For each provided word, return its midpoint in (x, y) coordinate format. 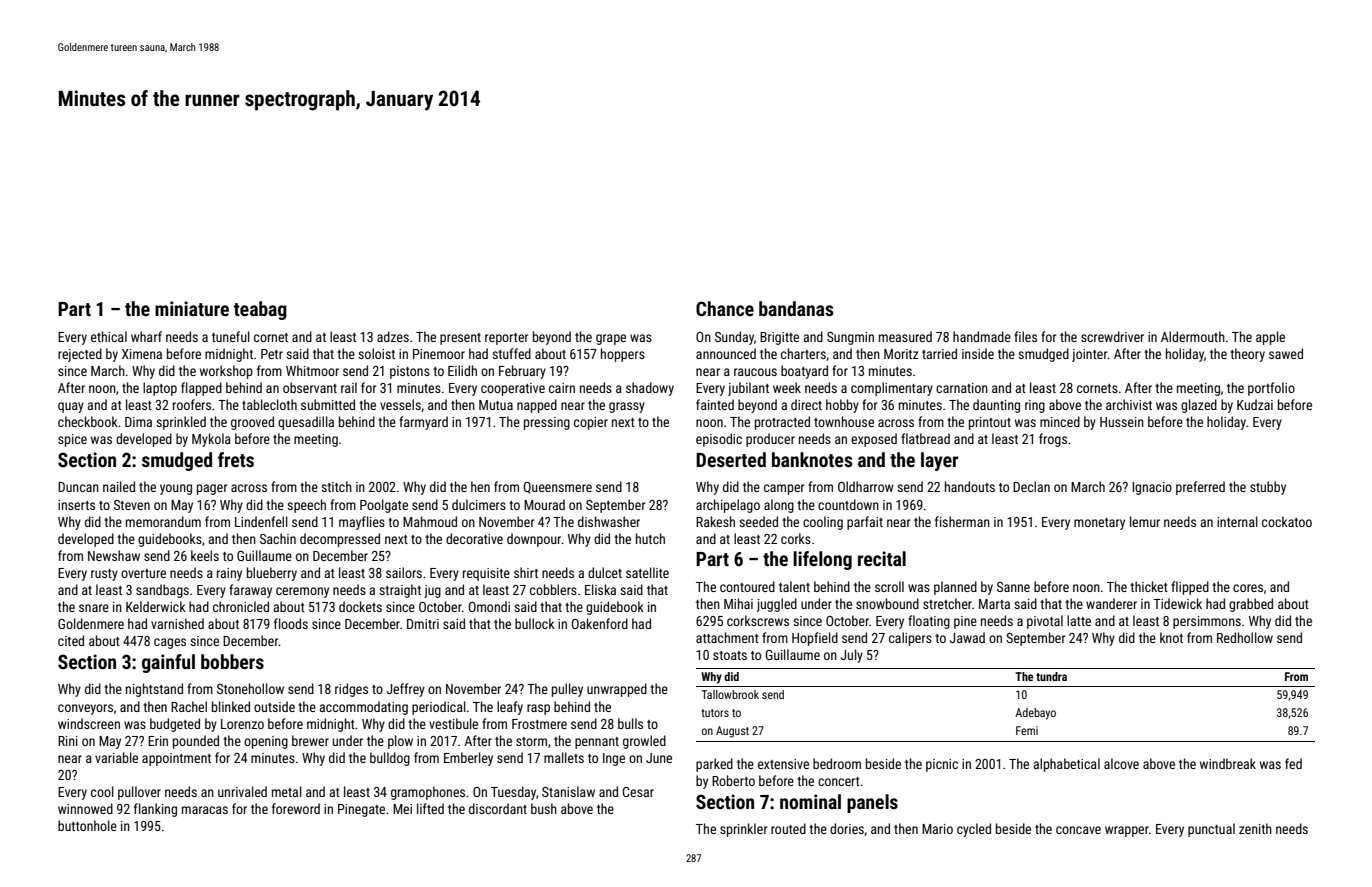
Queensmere (557, 488)
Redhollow (1245, 637)
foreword (296, 808)
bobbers (232, 661)
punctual (1211, 830)
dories (847, 828)
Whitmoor (312, 370)
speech (306, 506)
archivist (1129, 404)
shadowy (650, 389)
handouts (970, 486)
